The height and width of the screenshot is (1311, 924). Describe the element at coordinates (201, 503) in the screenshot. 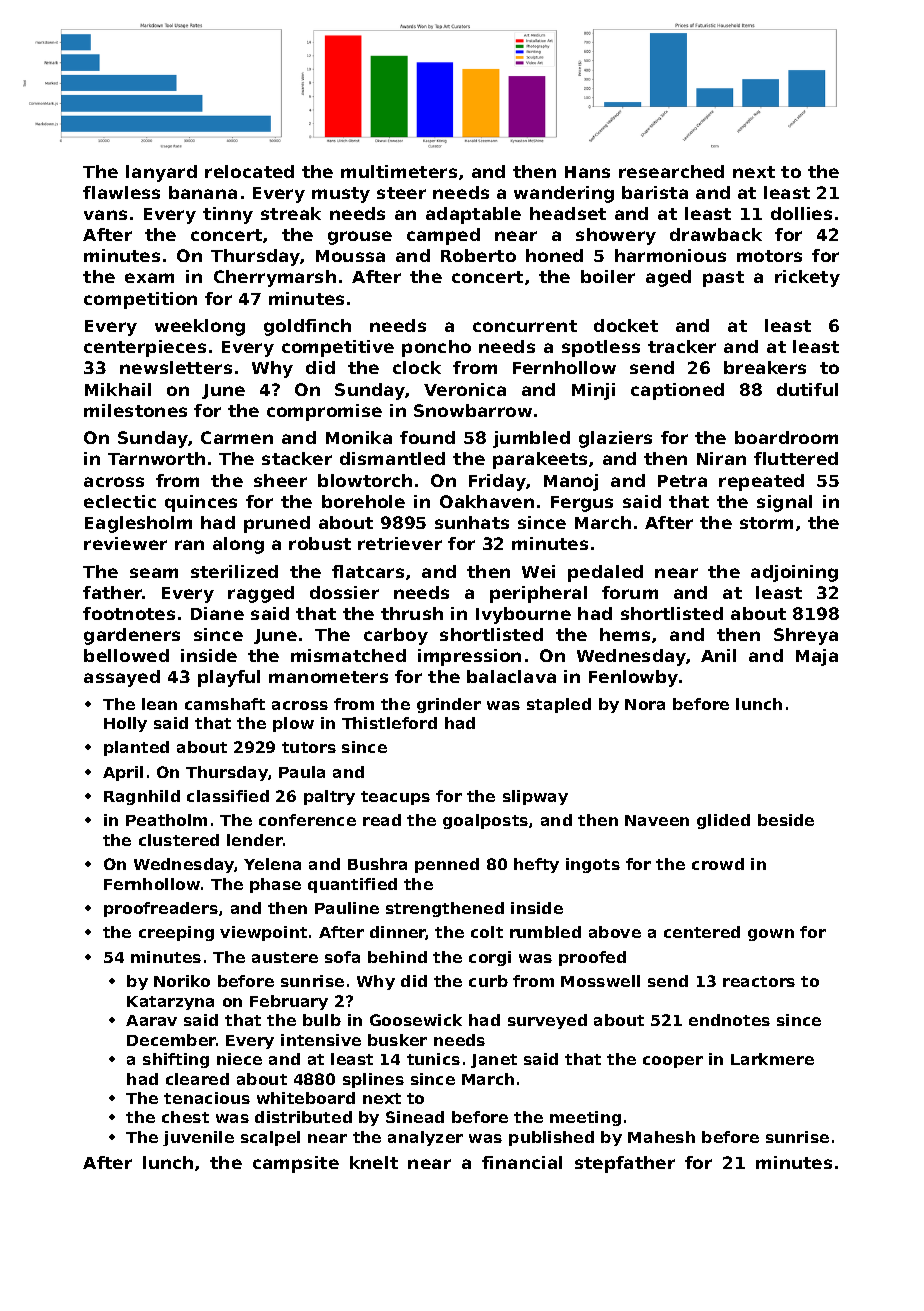

I see `quinces` at that location.
